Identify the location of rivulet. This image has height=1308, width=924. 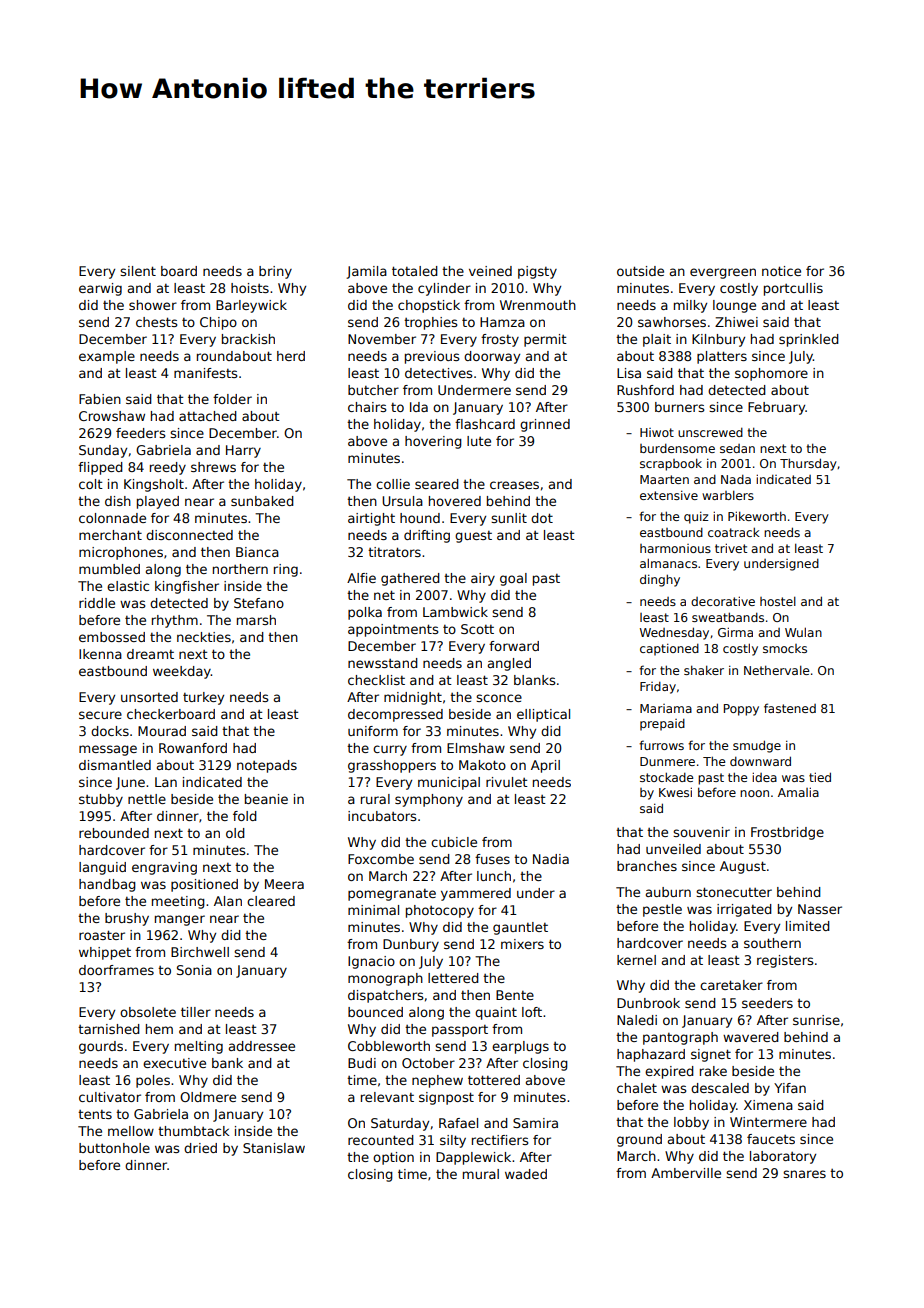
(507, 782).
